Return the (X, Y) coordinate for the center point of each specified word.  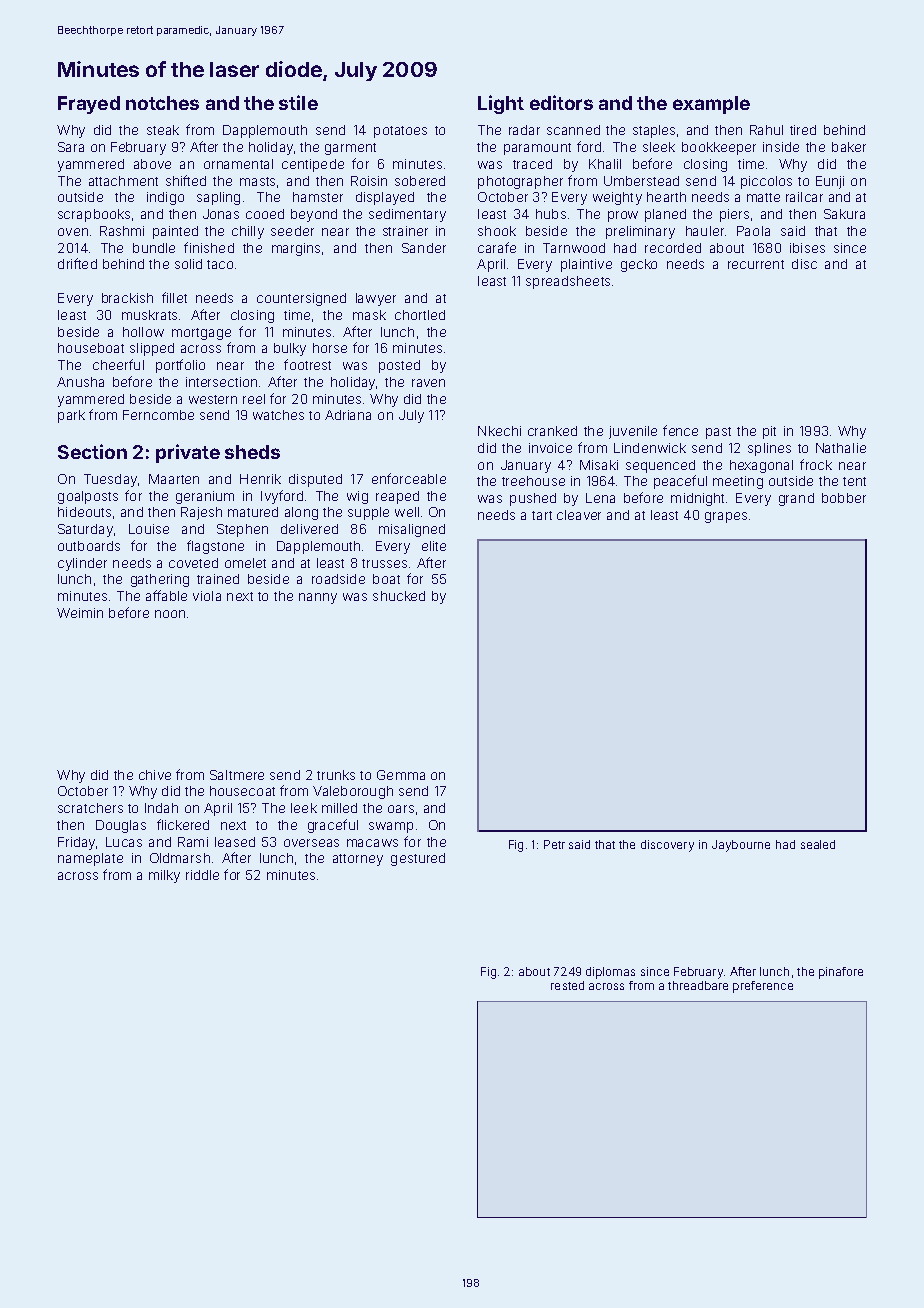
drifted (77, 263)
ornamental (238, 164)
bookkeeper (719, 148)
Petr (554, 844)
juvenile (633, 432)
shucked (399, 596)
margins (296, 249)
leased (235, 842)
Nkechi (499, 431)
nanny (318, 598)
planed (665, 215)
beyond (314, 215)
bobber (844, 498)
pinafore (841, 973)
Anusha (80, 382)
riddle (202, 875)
